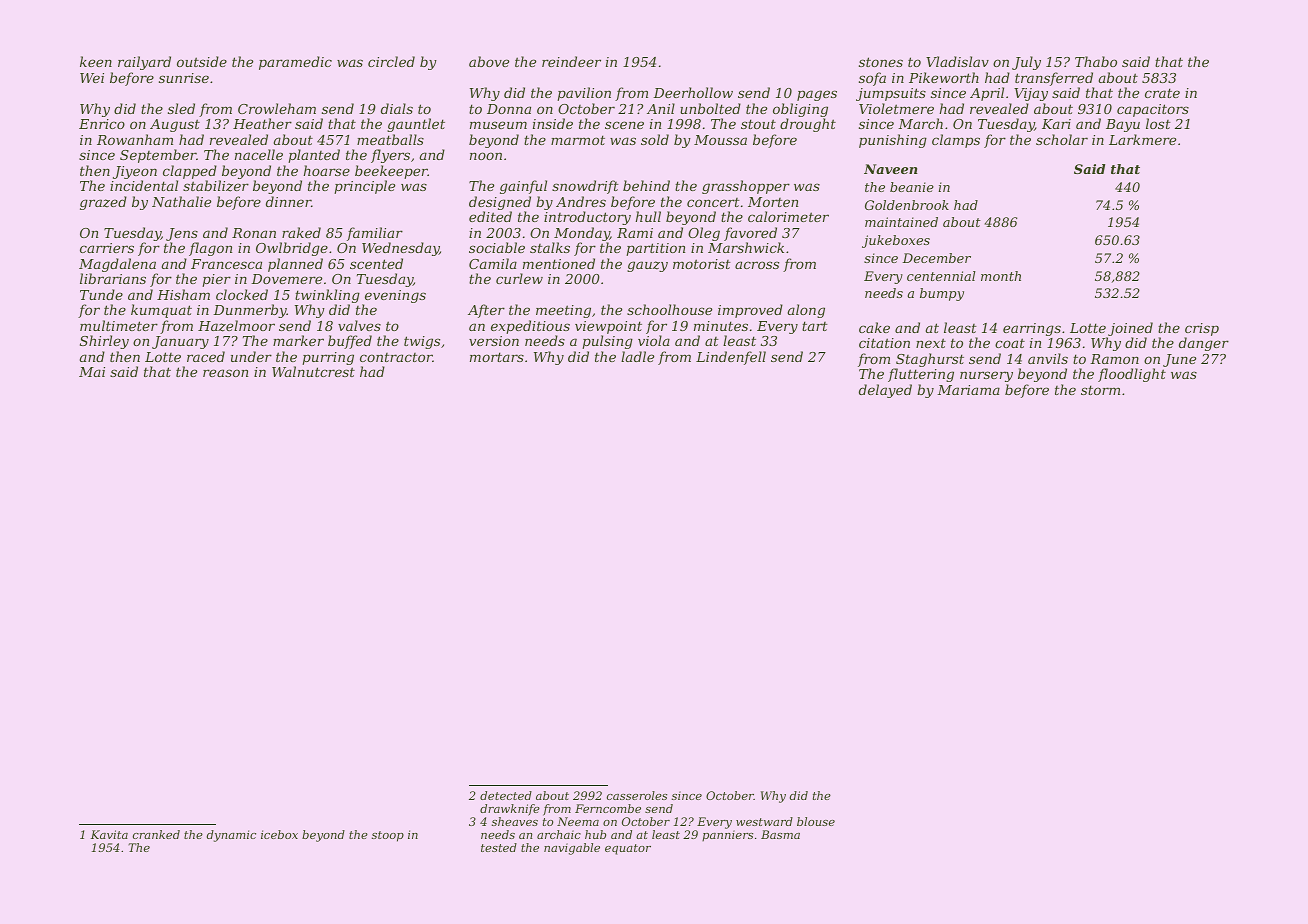  I want to click on nursery, so click(986, 376).
